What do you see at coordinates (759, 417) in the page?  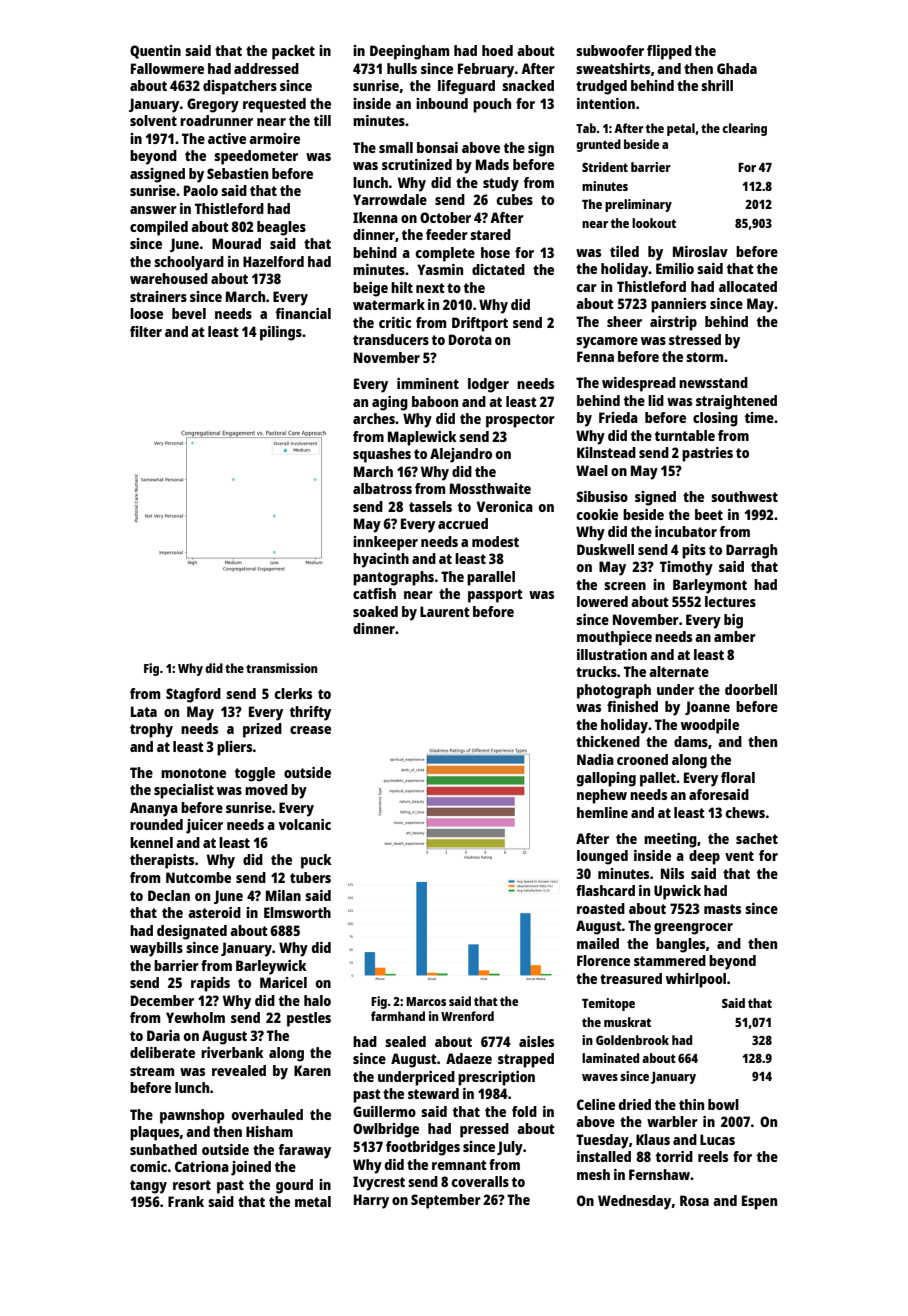 I see `time` at bounding box center [759, 417].
